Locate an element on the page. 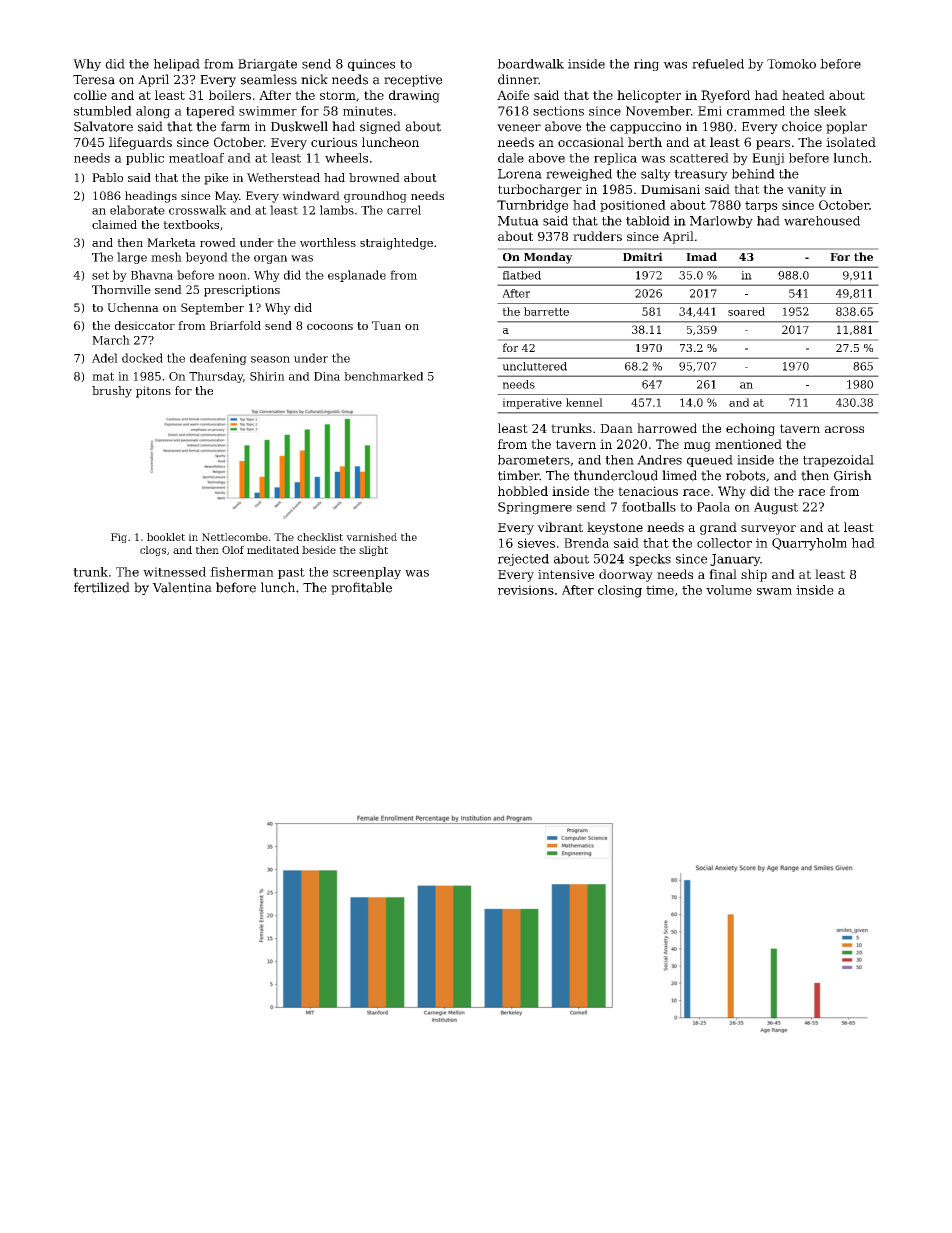  Uchenna is located at coordinates (133, 307).
